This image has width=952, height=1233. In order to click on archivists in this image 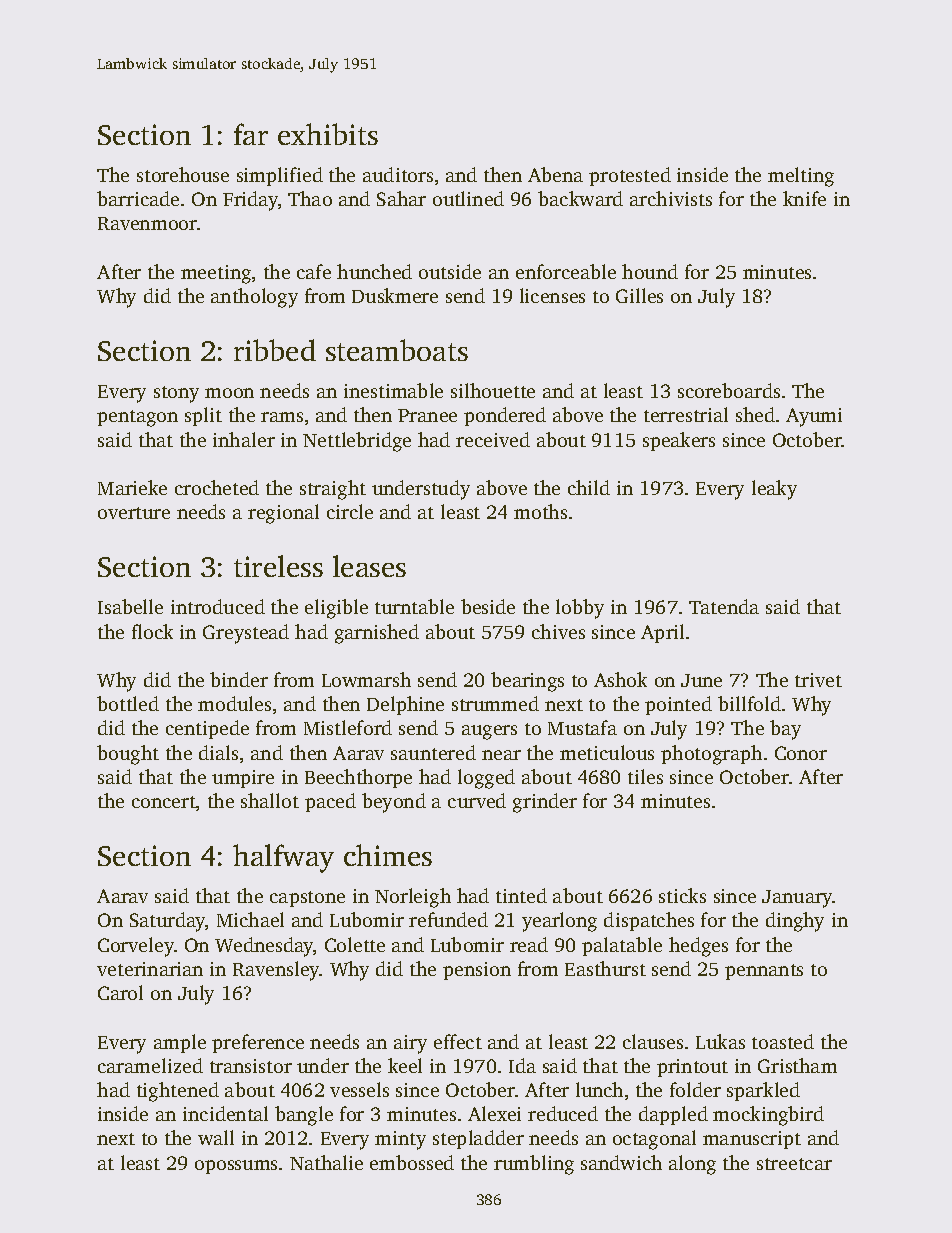, I will do `click(671, 198)`.
